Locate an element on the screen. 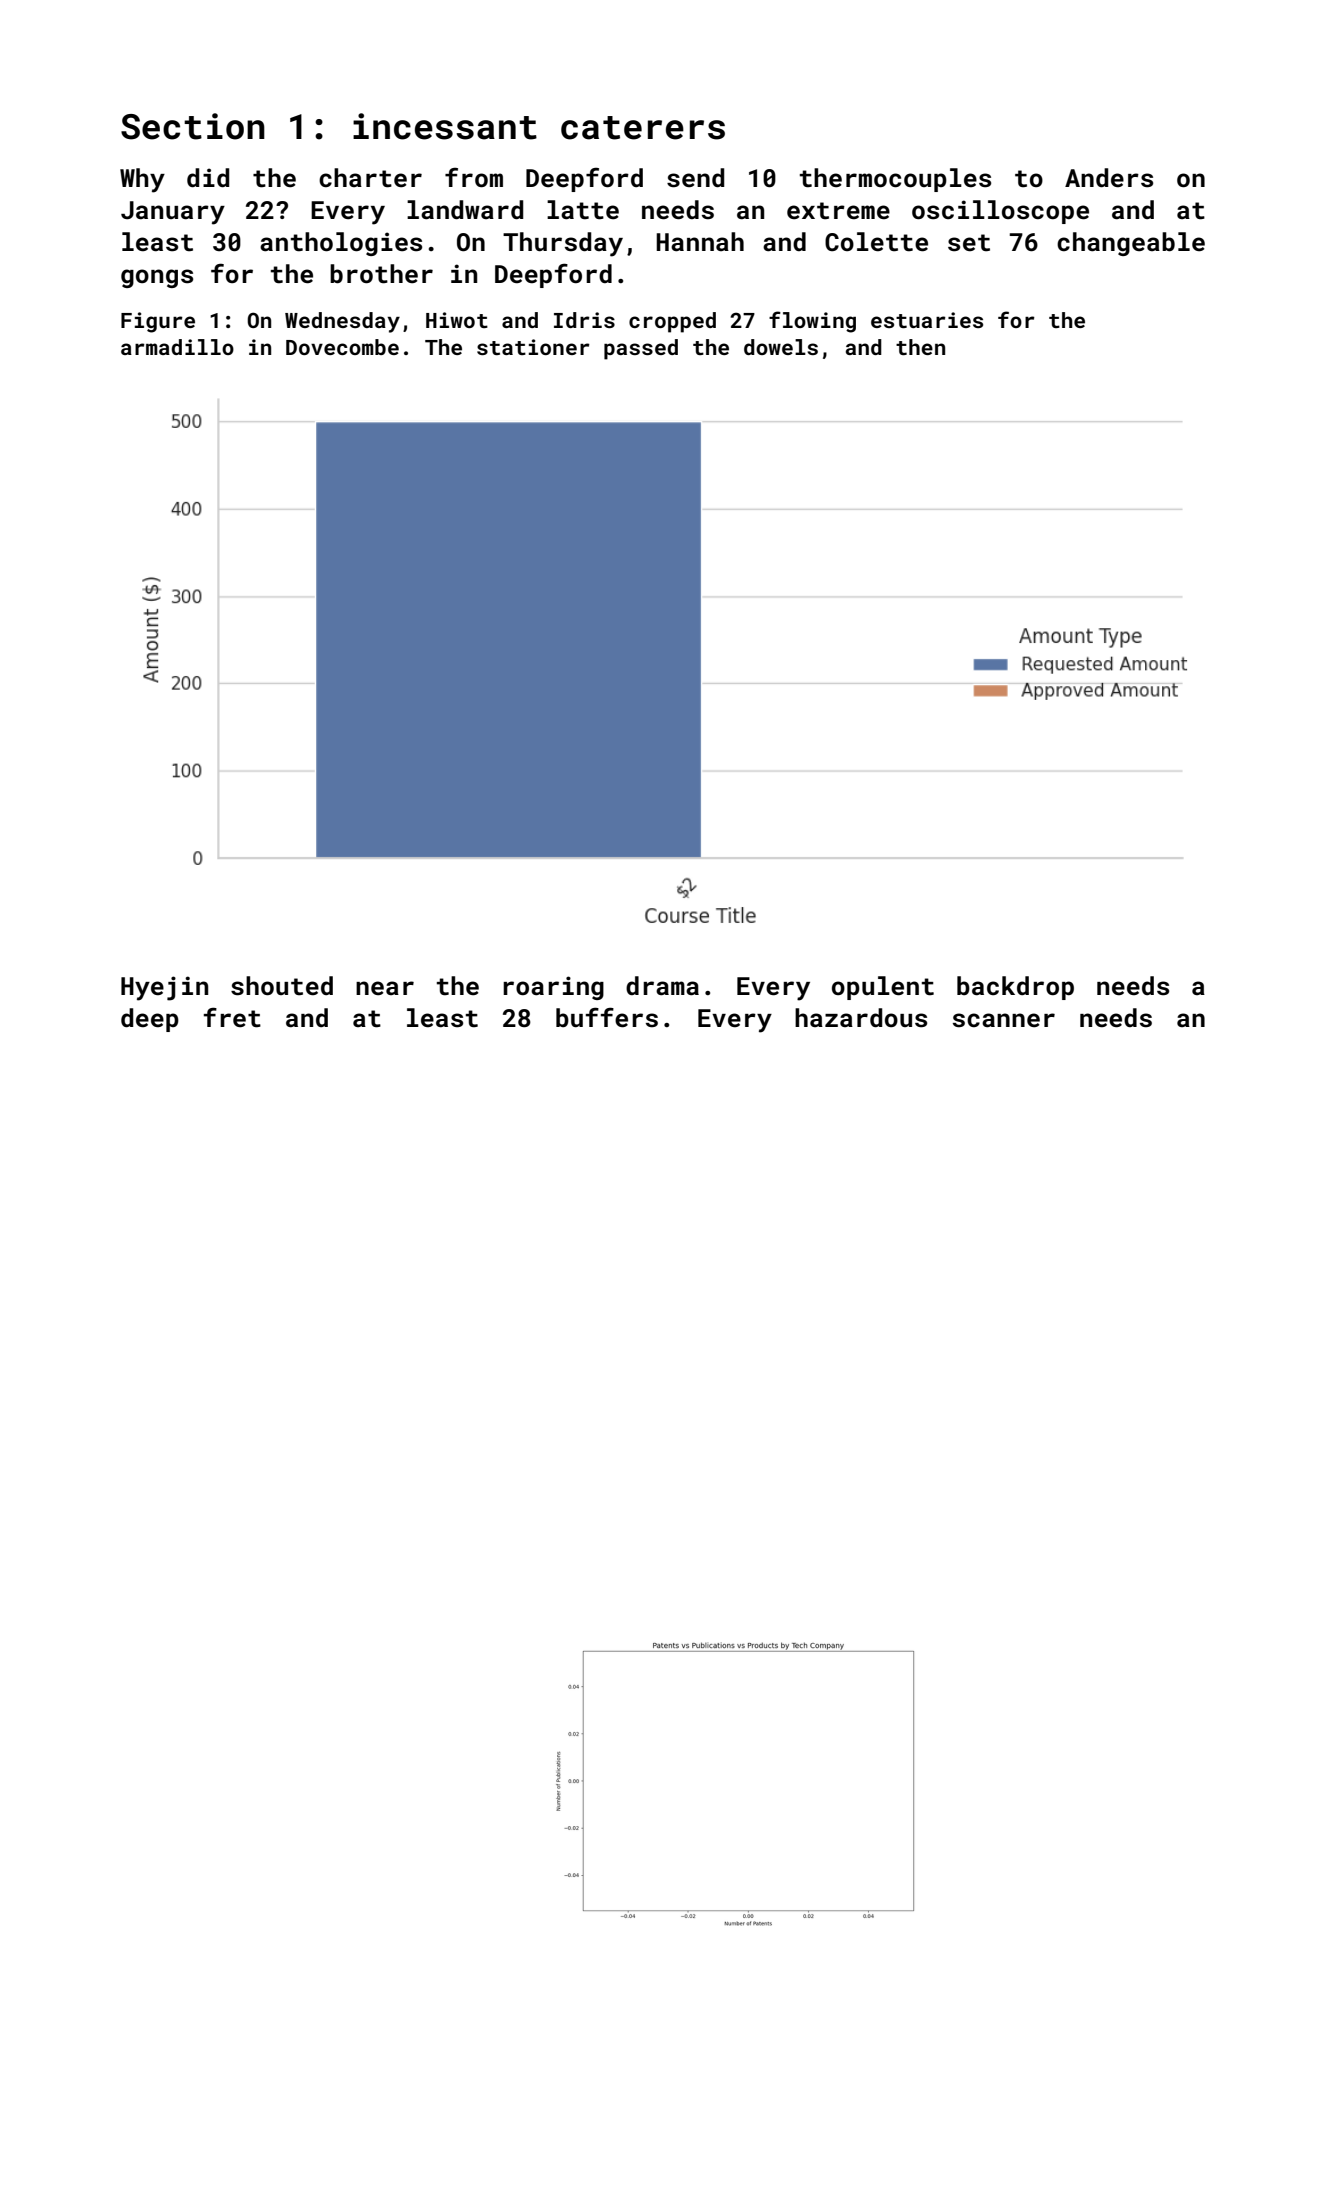 Image resolution: width=1326 pixels, height=2185 pixels. thermocouples is located at coordinates (895, 180).
